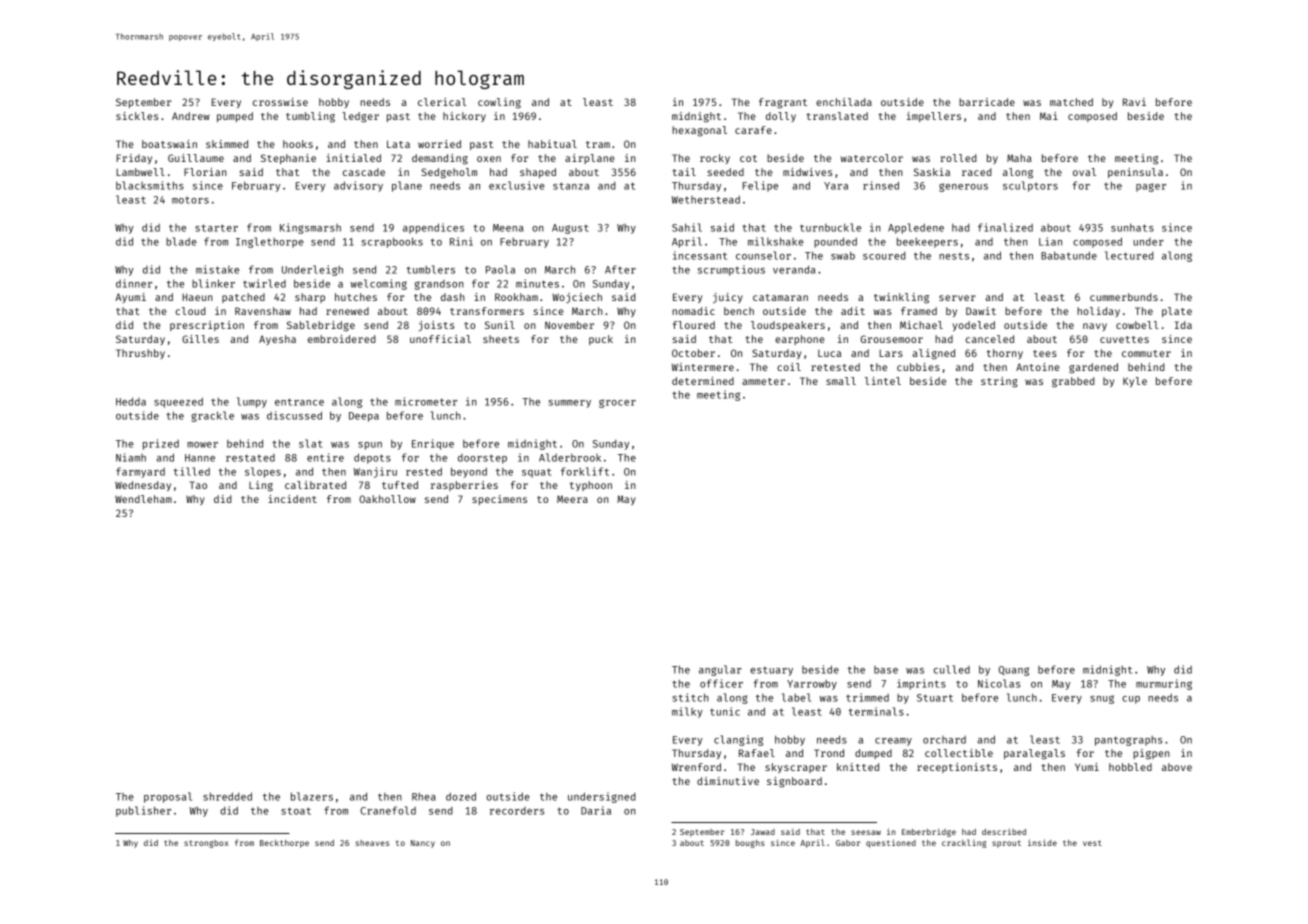  Describe the element at coordinates (703, 367) in the document. I see `Wintermere` at that location.
